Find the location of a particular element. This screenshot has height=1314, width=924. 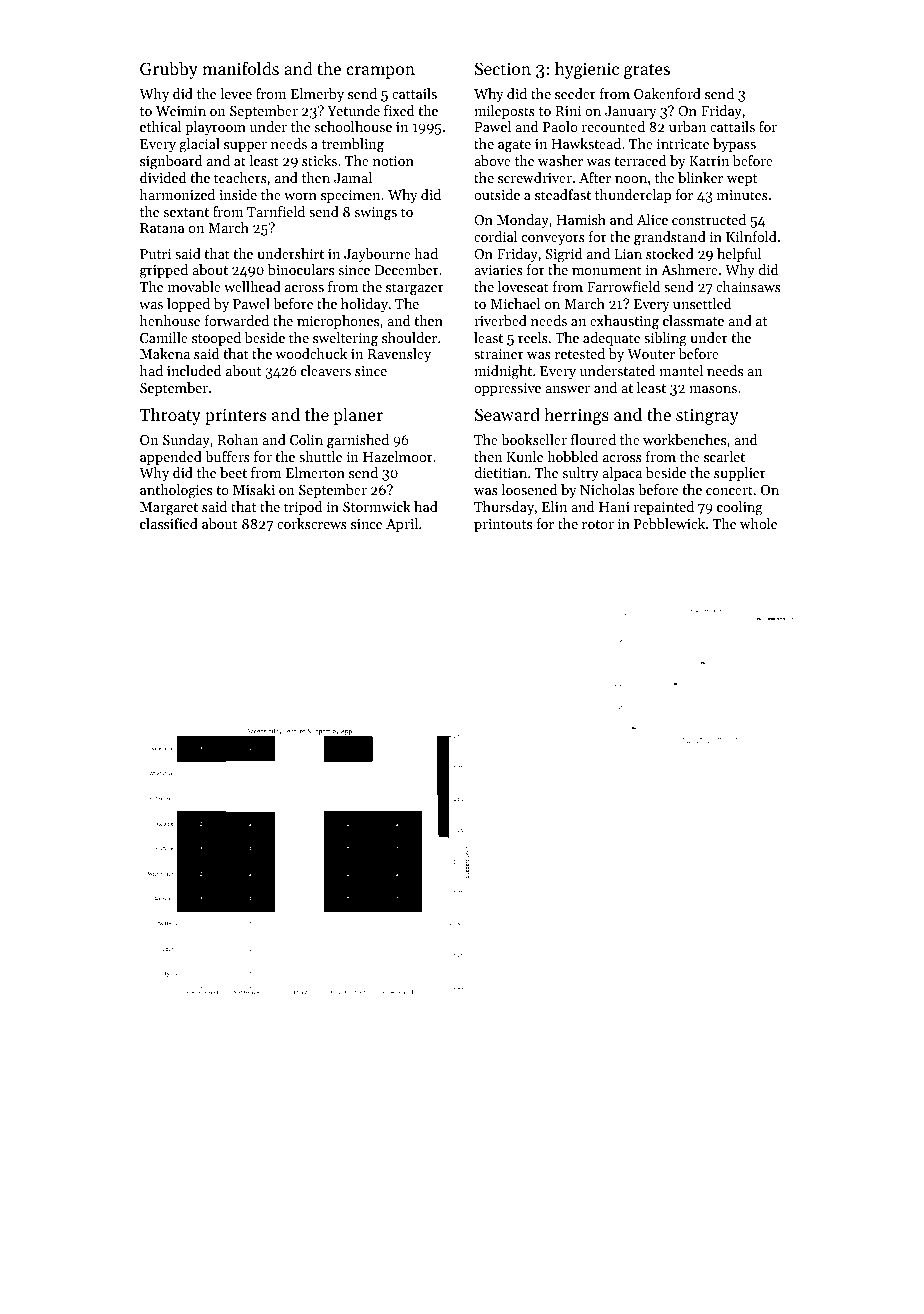

classified is located at coordinates (169, 523).
